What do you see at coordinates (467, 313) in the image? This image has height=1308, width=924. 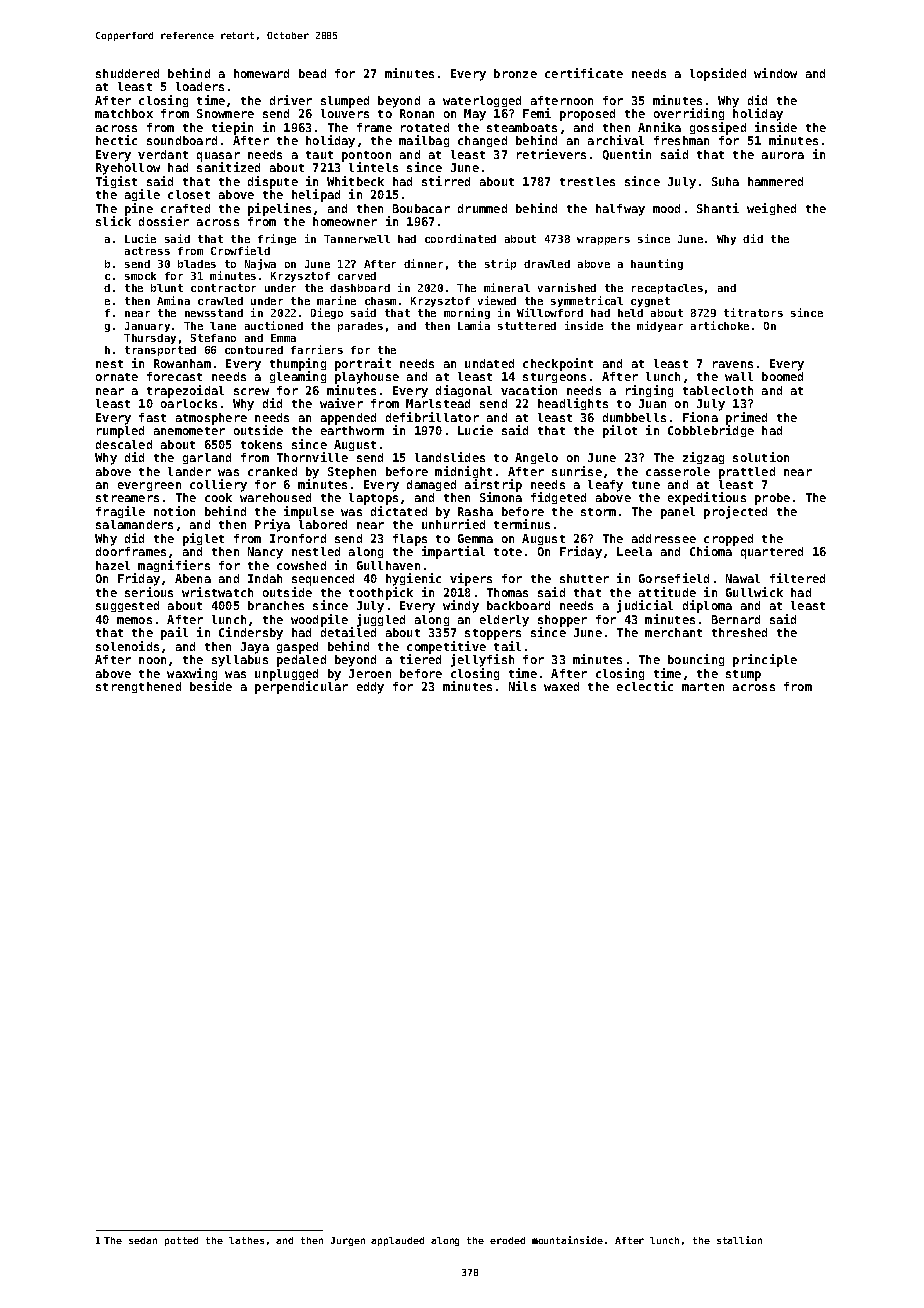 I see `morning` at bounding box center [467, 313].
